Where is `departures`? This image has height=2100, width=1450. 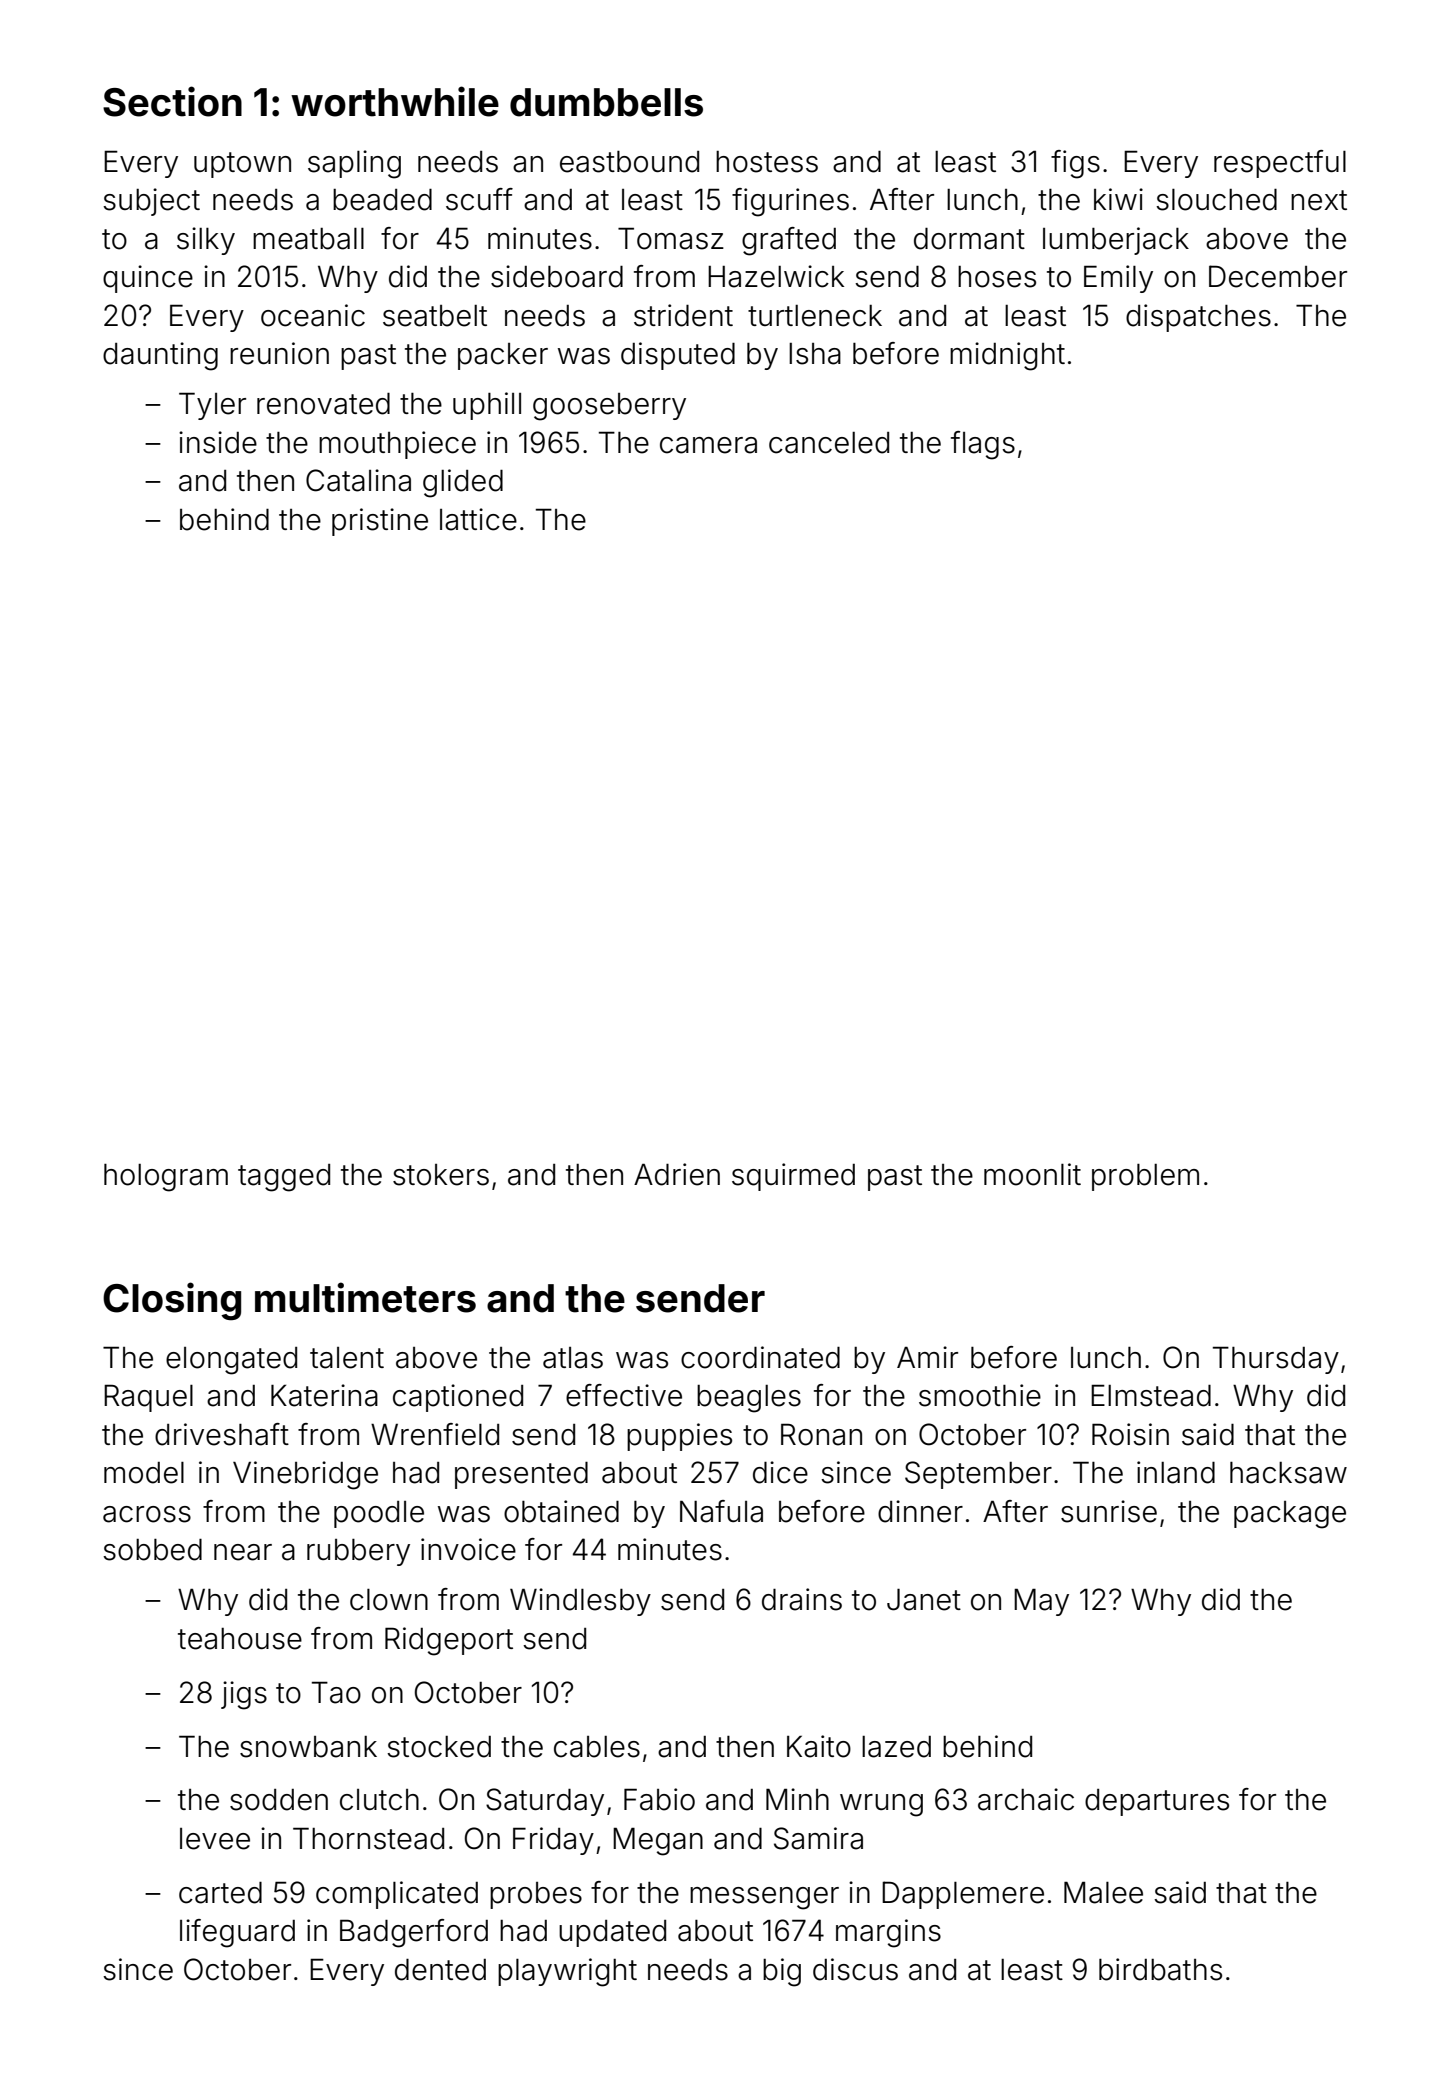
departures is located at coordinates (1157, 1802).
